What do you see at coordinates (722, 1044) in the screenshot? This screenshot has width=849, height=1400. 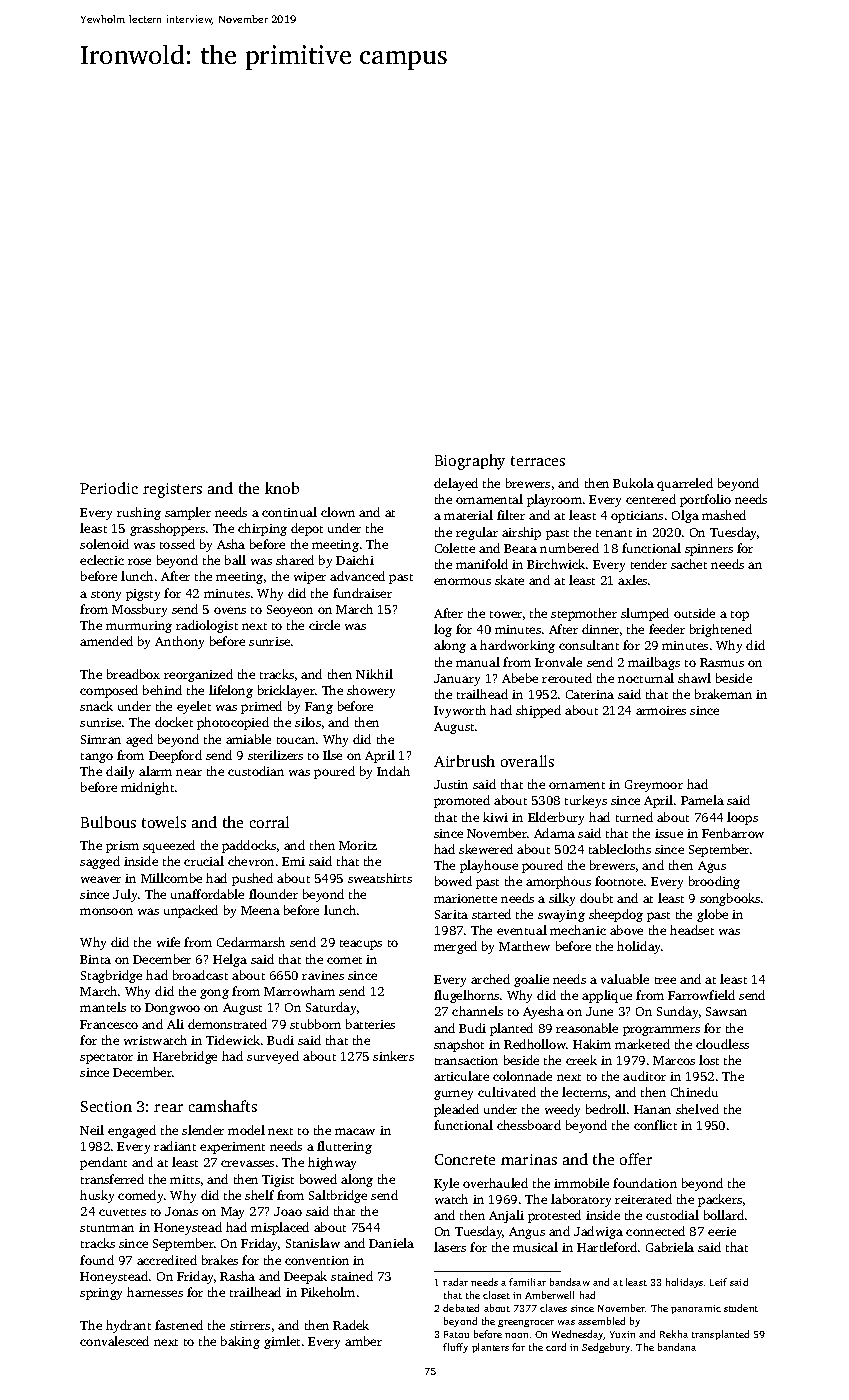 I see `cloudless` at bounding box center [722, 1044].
